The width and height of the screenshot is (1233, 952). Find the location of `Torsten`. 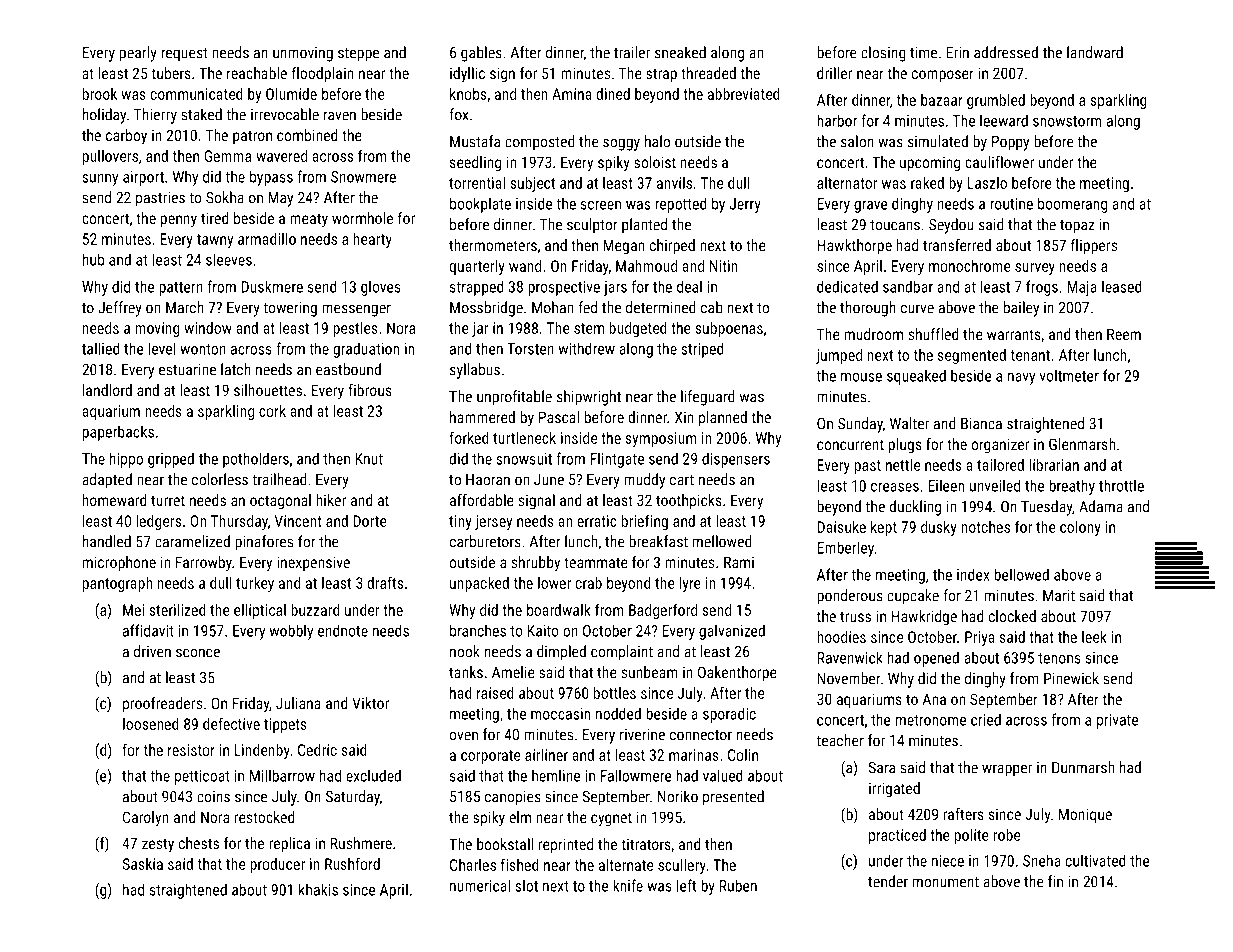

Torsten is located at coordinates (530, 349).
